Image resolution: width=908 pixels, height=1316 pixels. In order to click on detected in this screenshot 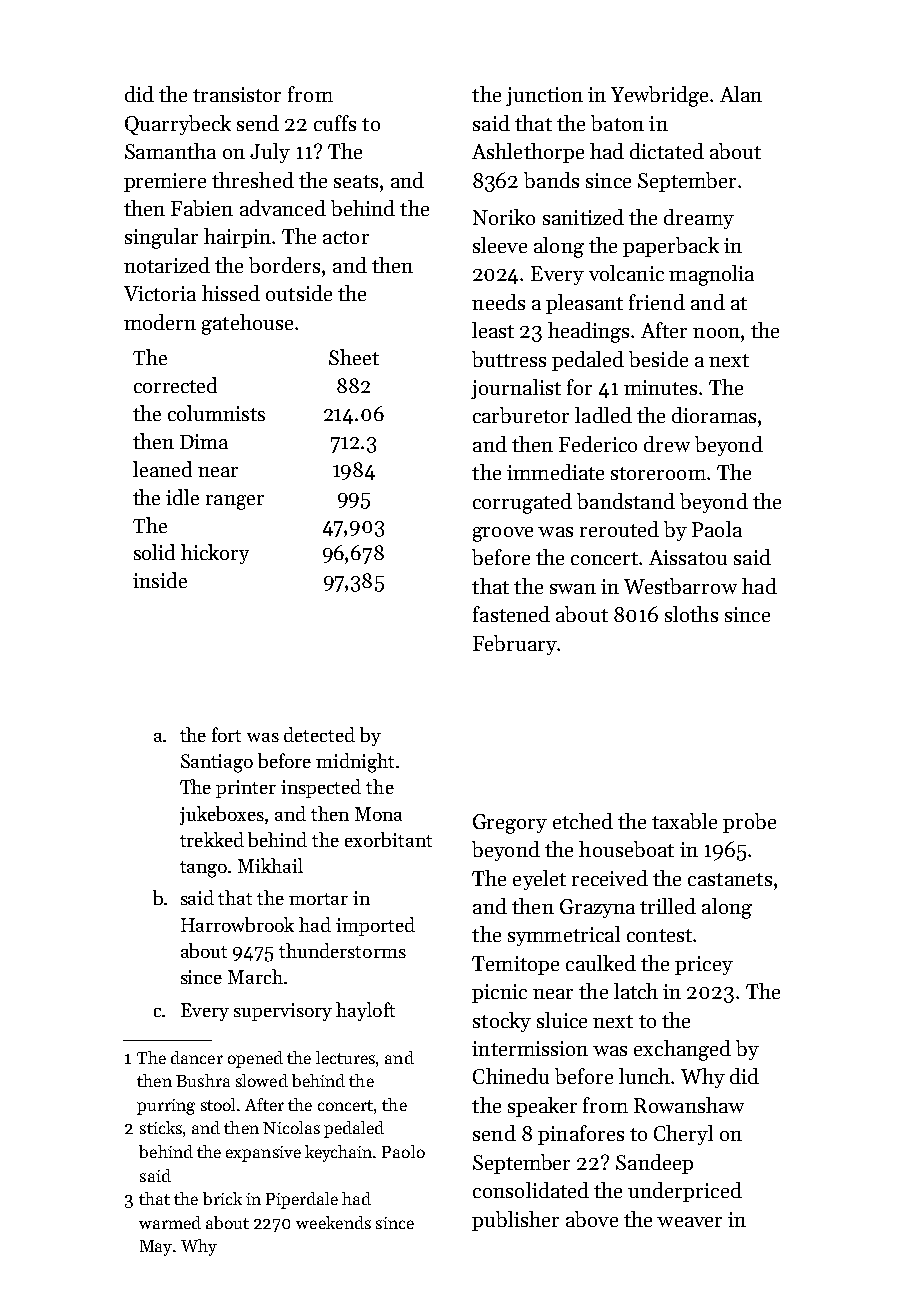, I will do `click(319, 734)`.
